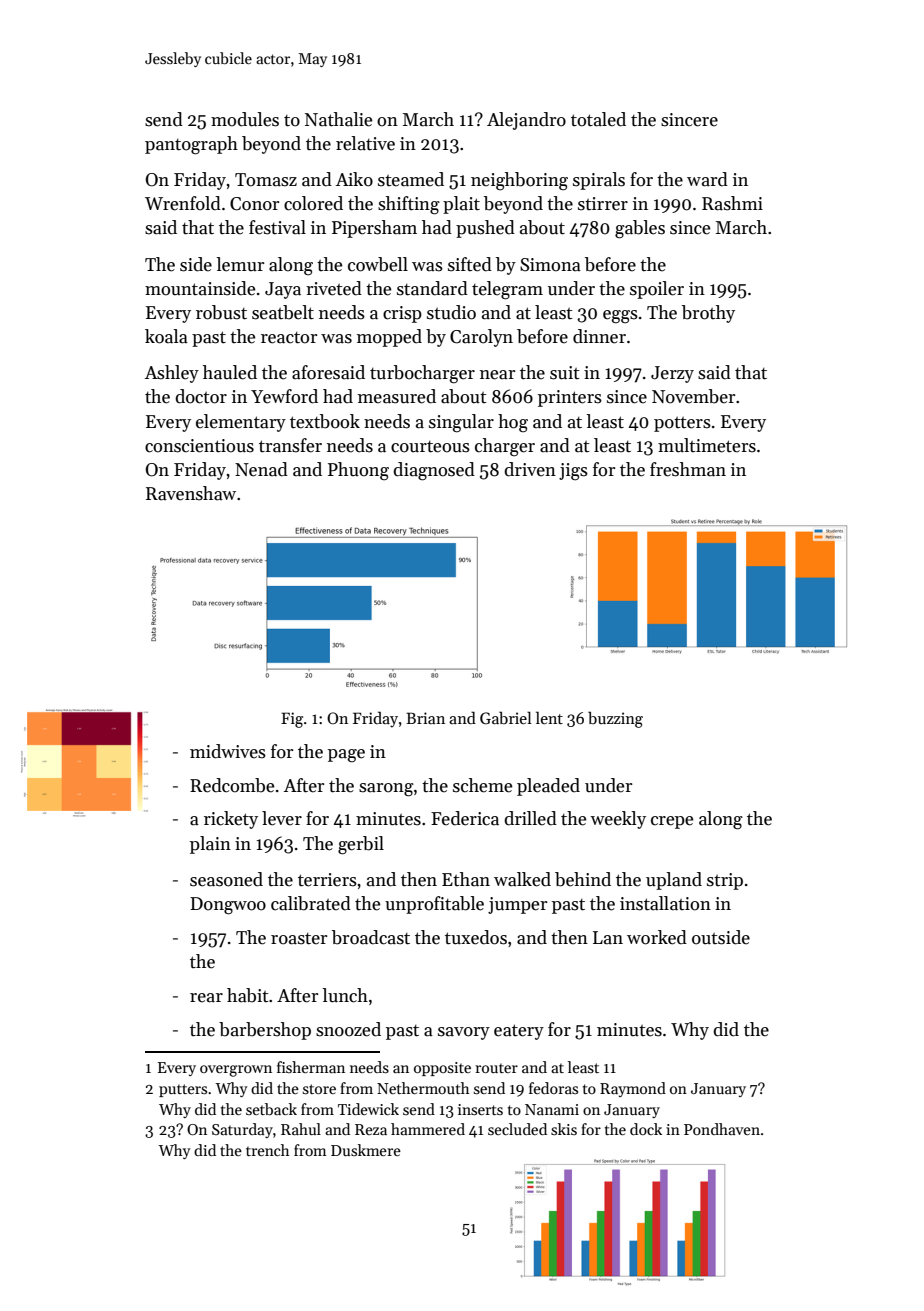  I want to click on ward, so click(707, 179).
